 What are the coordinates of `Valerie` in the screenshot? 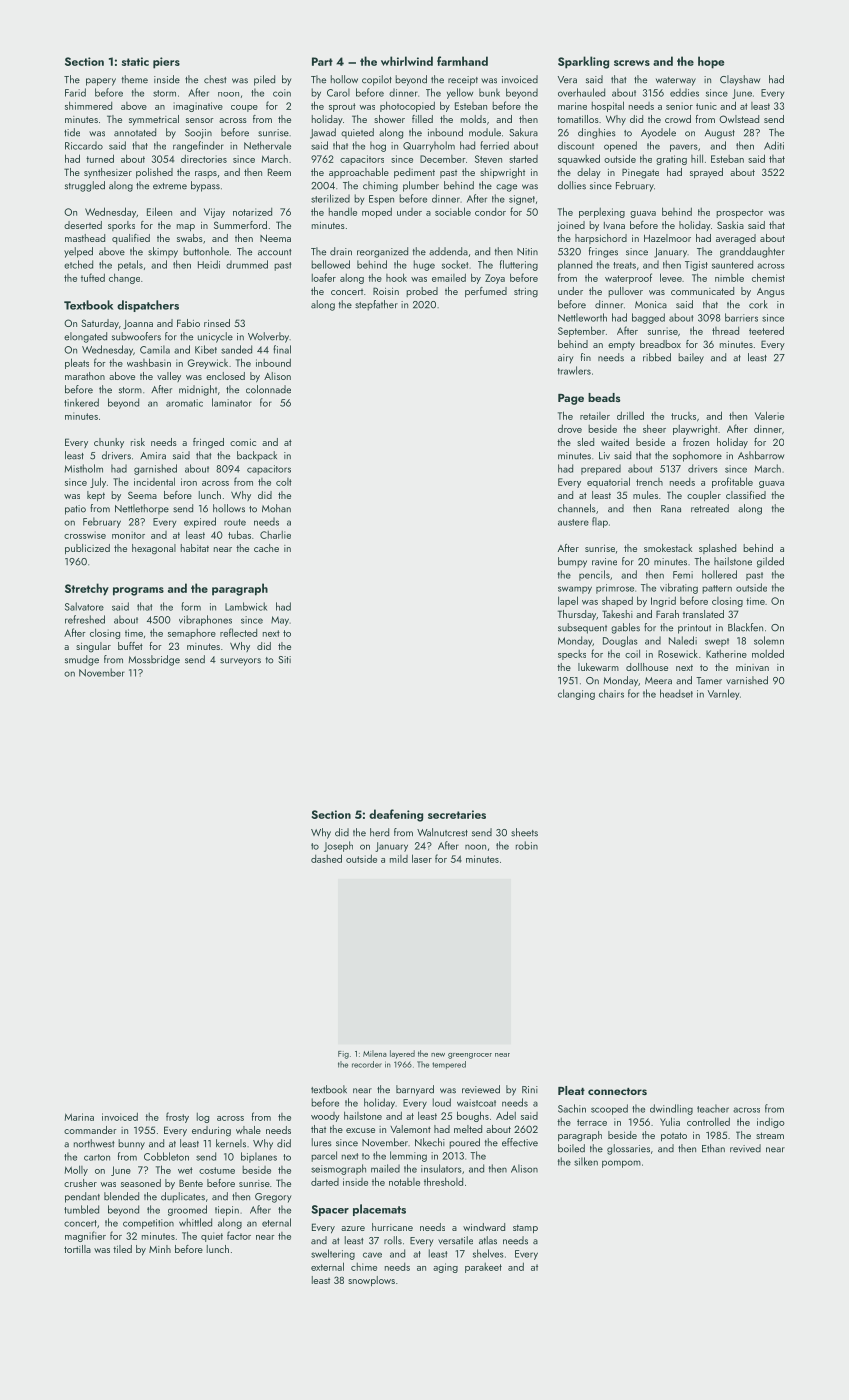 It's located at (769, 415).
